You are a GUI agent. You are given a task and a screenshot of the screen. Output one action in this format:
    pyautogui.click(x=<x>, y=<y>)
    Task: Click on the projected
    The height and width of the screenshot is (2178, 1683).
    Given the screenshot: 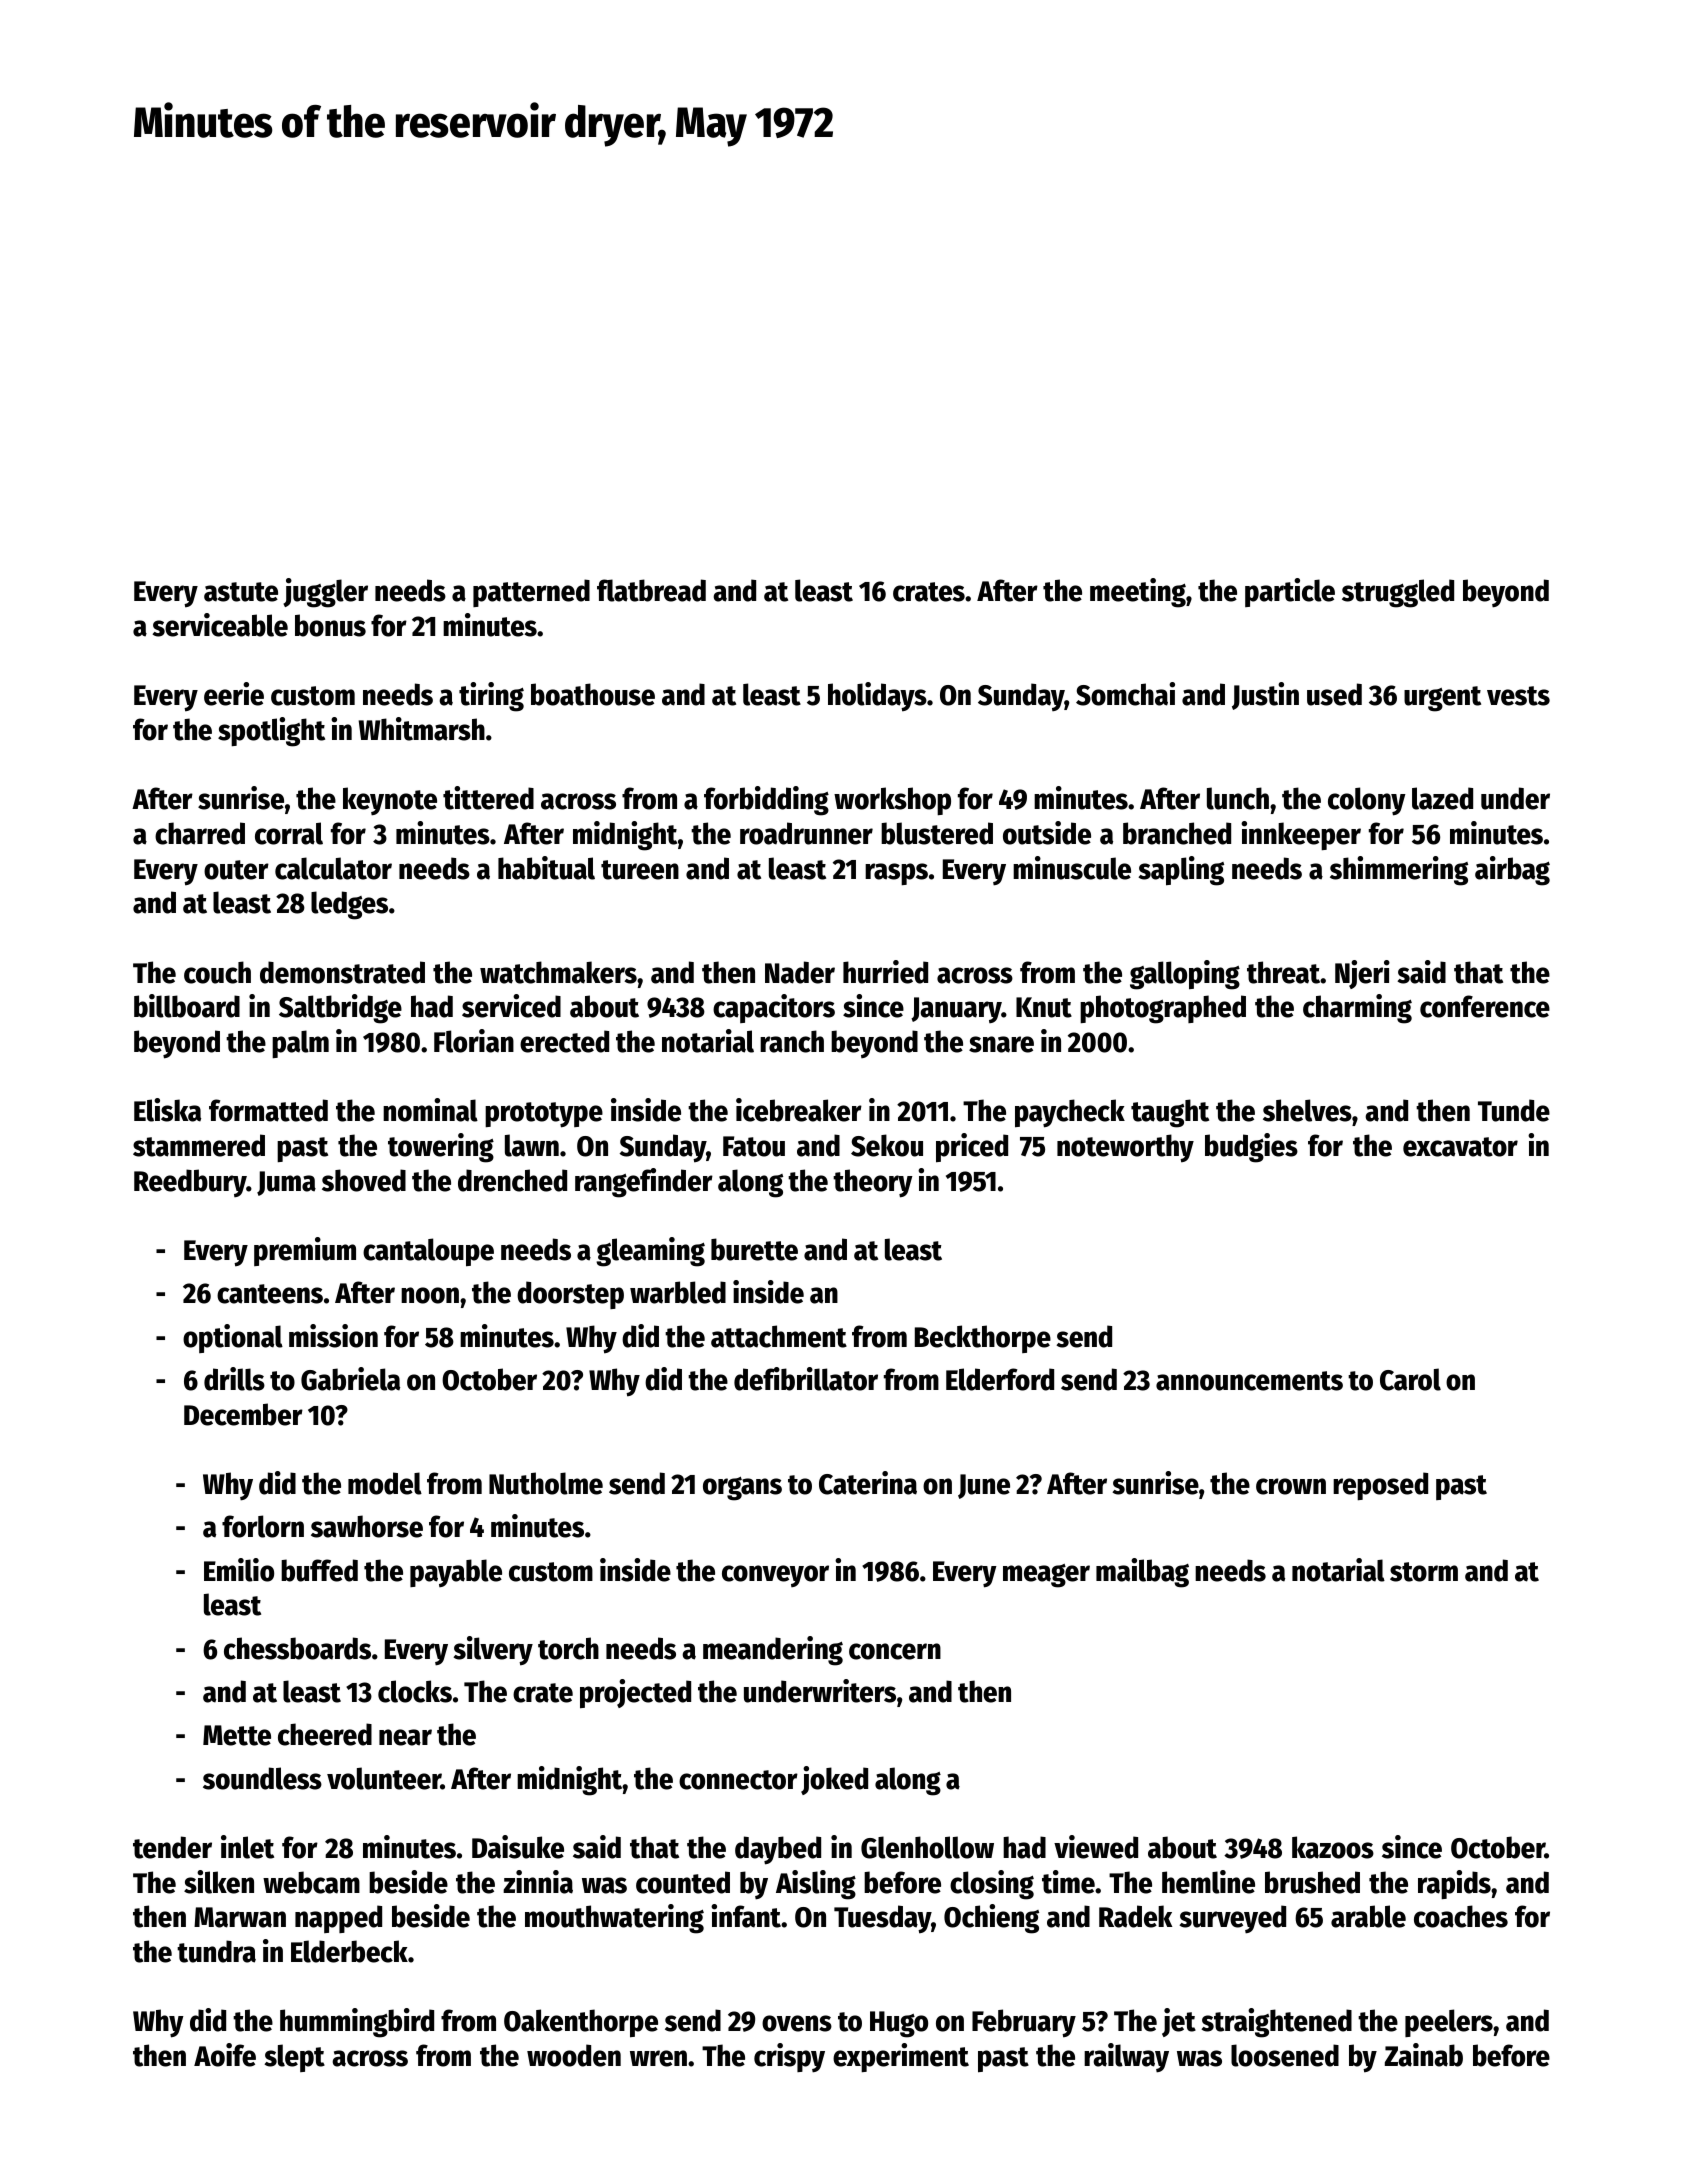 What is the action you would take?
    pyautogui.click(x=635, y=1694)
